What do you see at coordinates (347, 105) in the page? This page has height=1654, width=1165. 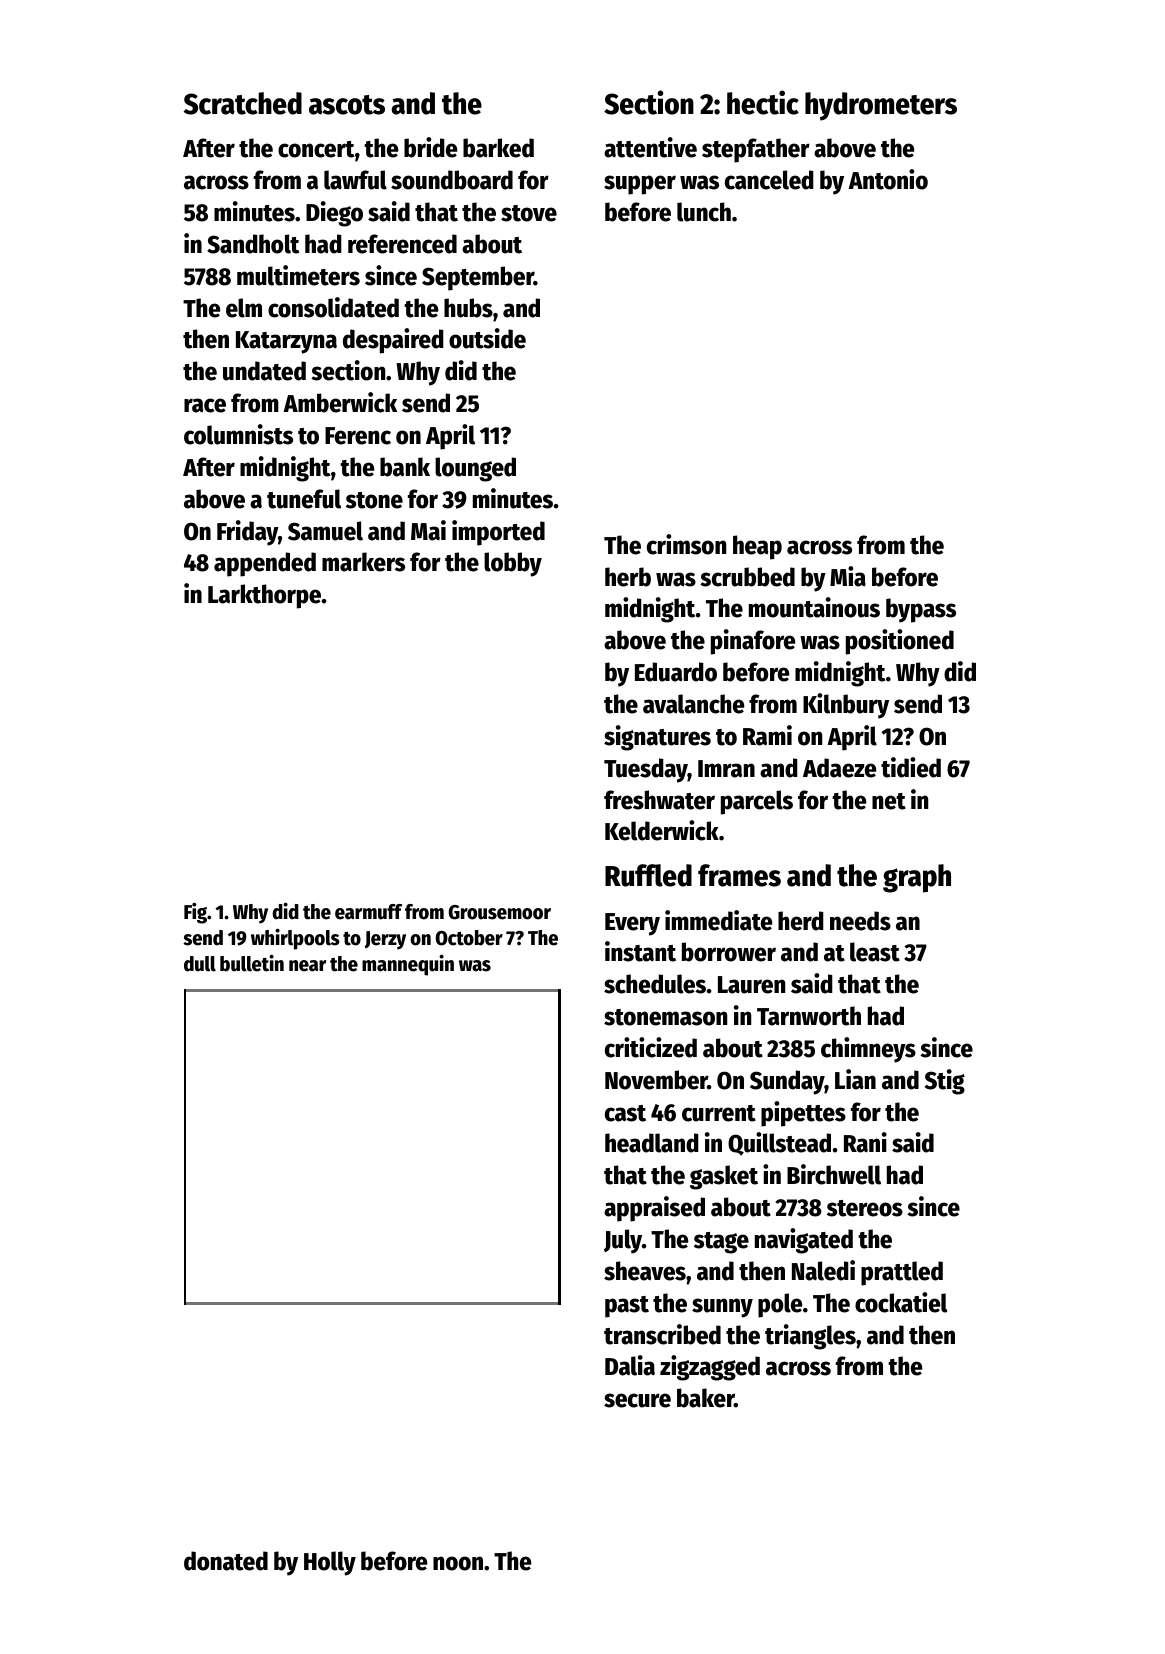 I see `ascots` at bounding box center [347, 105].
